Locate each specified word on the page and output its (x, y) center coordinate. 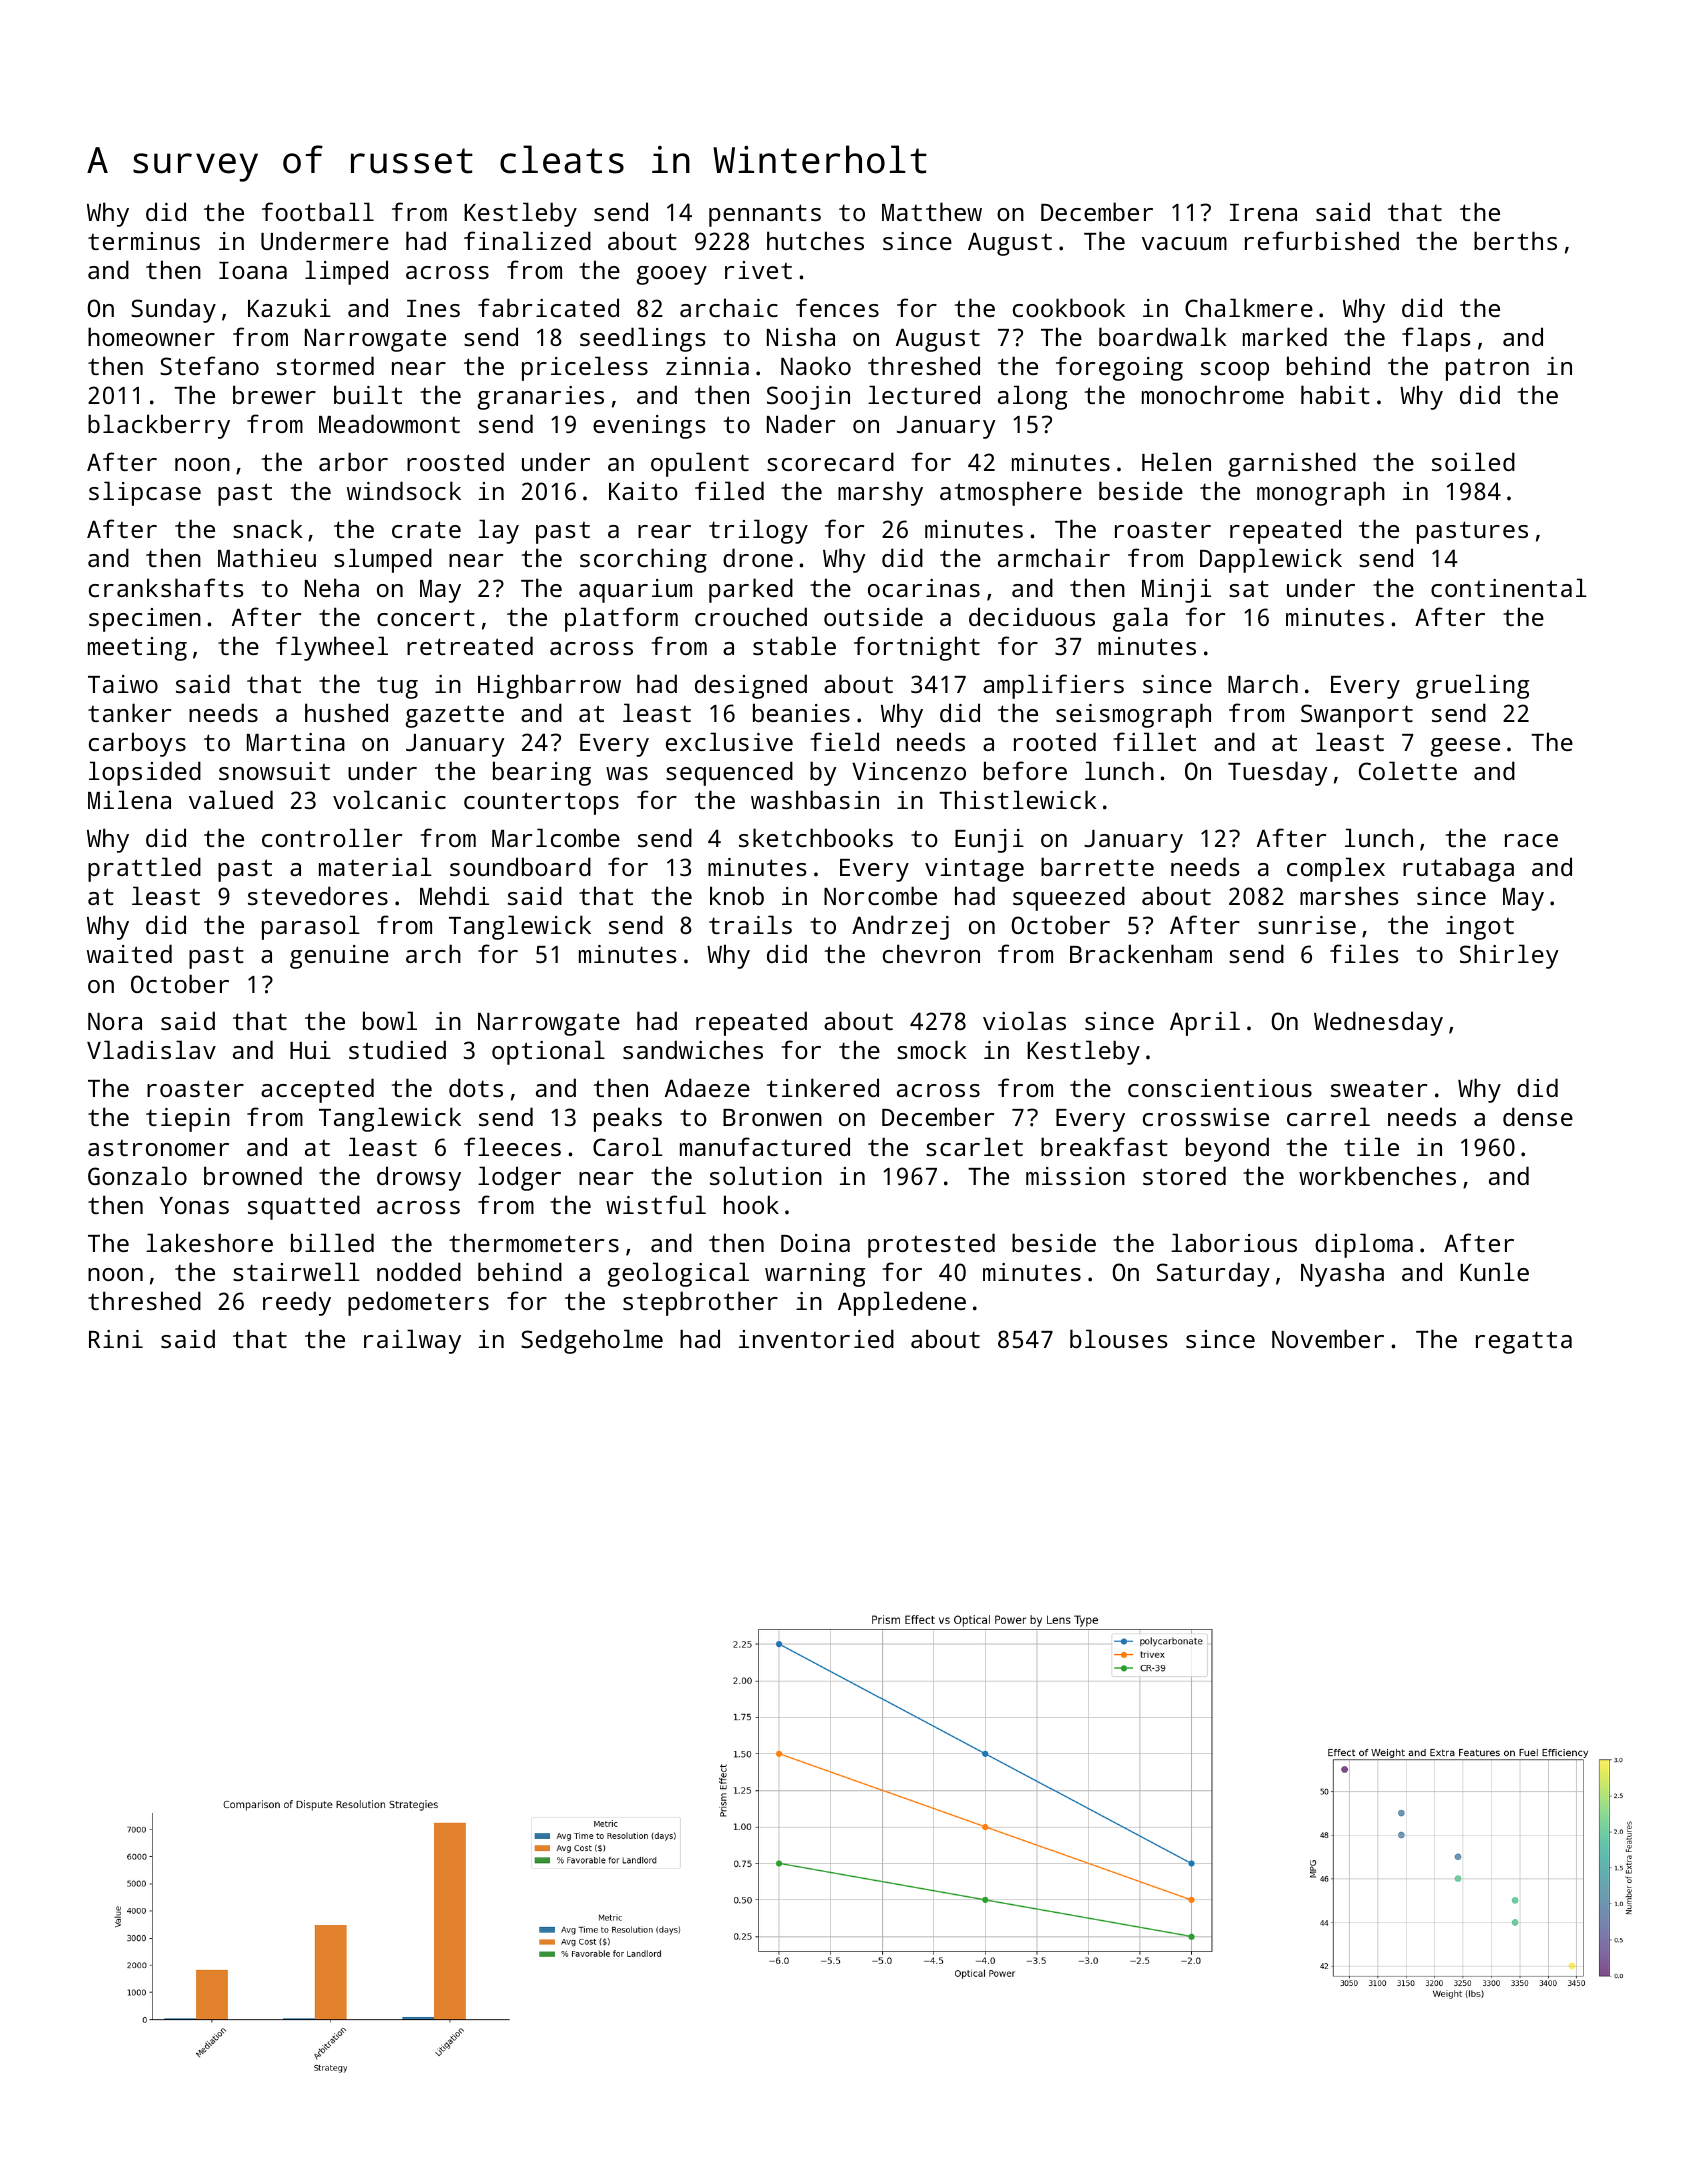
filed (729, 490)
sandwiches (693, 1049)
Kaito (643, 491)
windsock (404, 490)
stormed (325, 365)
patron (1487, 370)
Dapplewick (1271, 560)
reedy (297, 1303)
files (1364, 953)
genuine (339, 957)
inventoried (816, 1338)
